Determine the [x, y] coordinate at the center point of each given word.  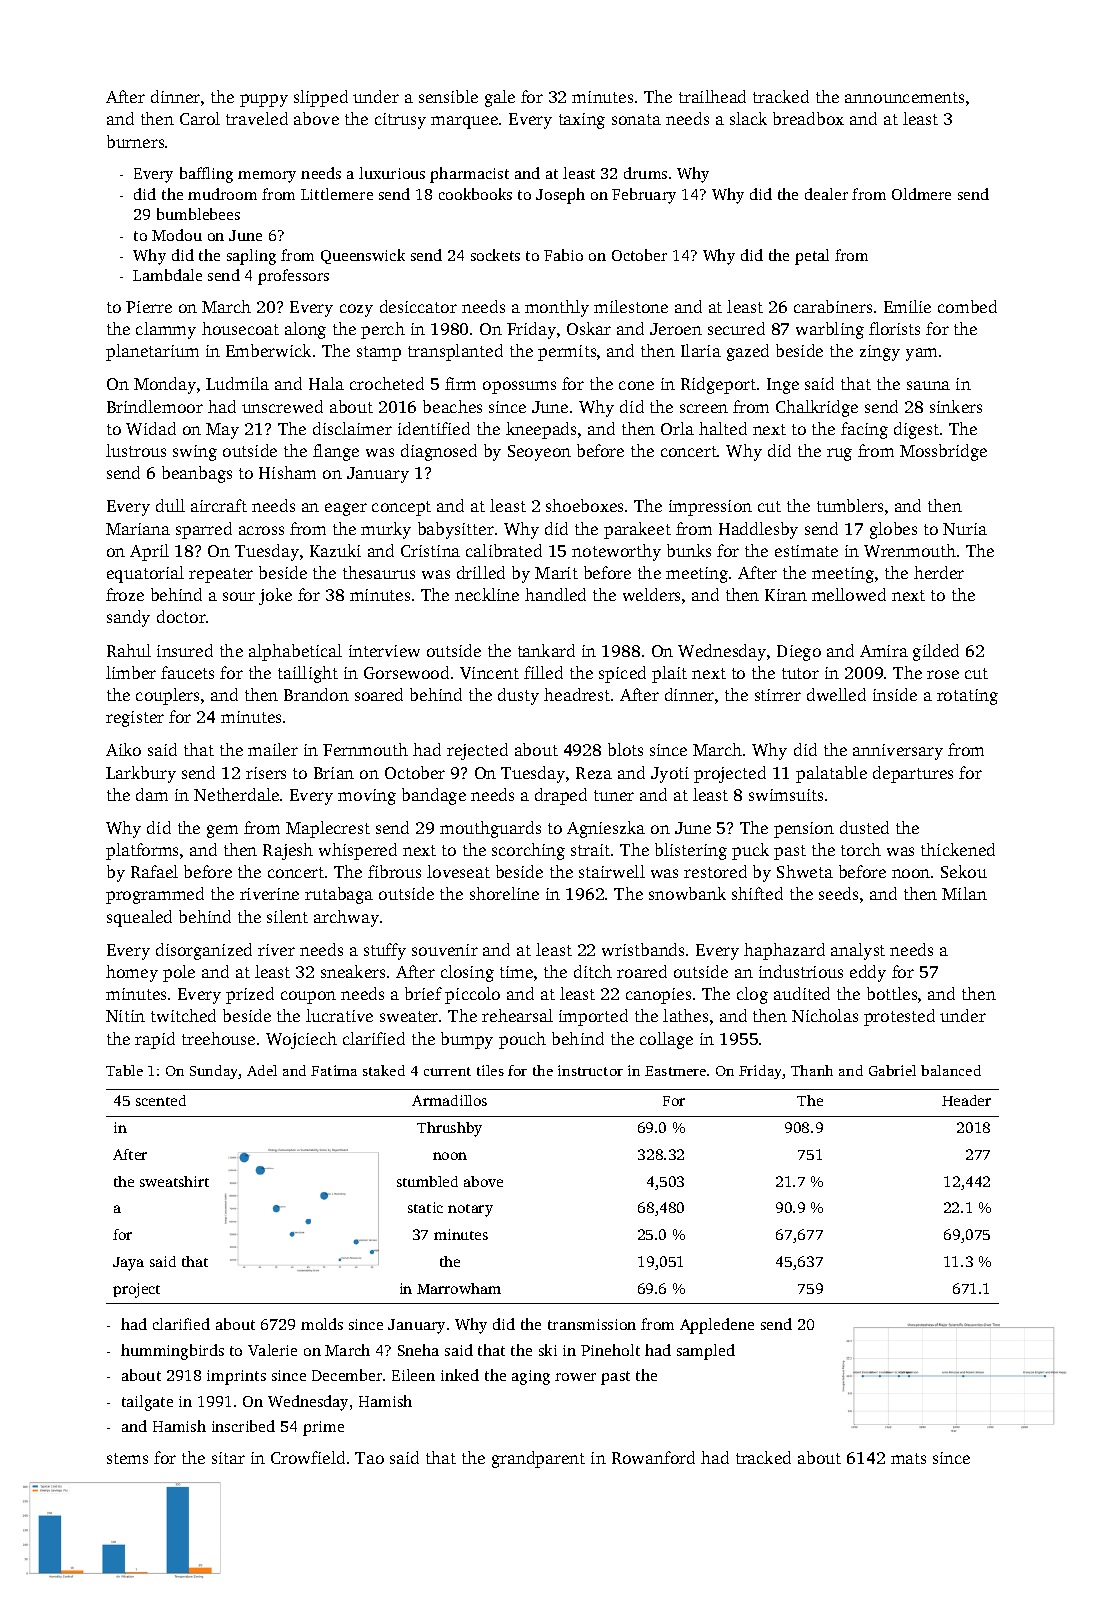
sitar [228, 1458]
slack [748, 118]
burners [135, 141]
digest [916, 430]
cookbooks [475, 194]
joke [275, 596]
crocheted [387, 383]
